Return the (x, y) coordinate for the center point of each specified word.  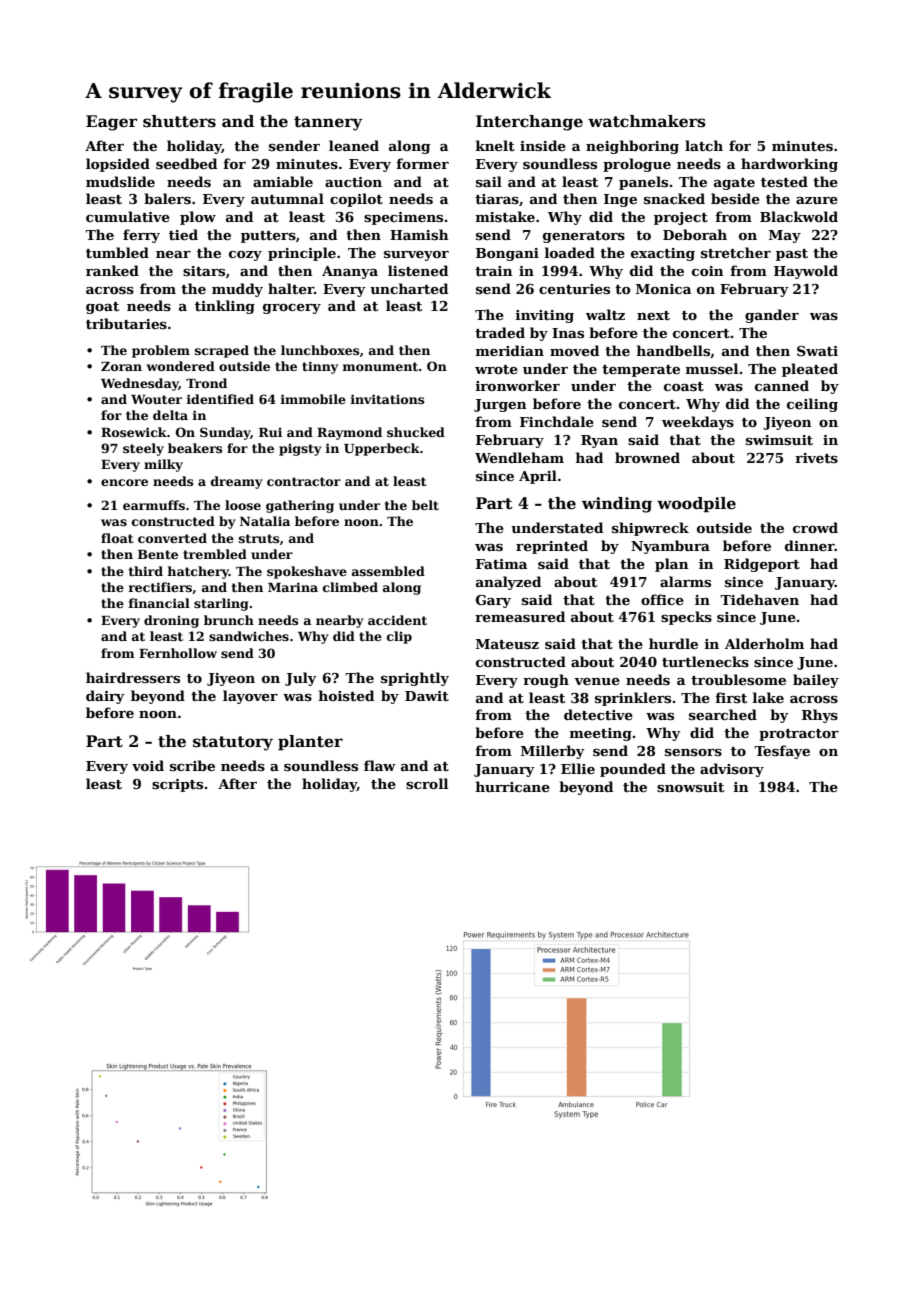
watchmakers (647, 121)
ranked (112, 270)
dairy (105, 697)
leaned (354, 145)
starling (221, 604)
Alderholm (764, 643)
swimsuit (779, 440)
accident (397, 620)
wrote (496, 369)
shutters (179, 121)
